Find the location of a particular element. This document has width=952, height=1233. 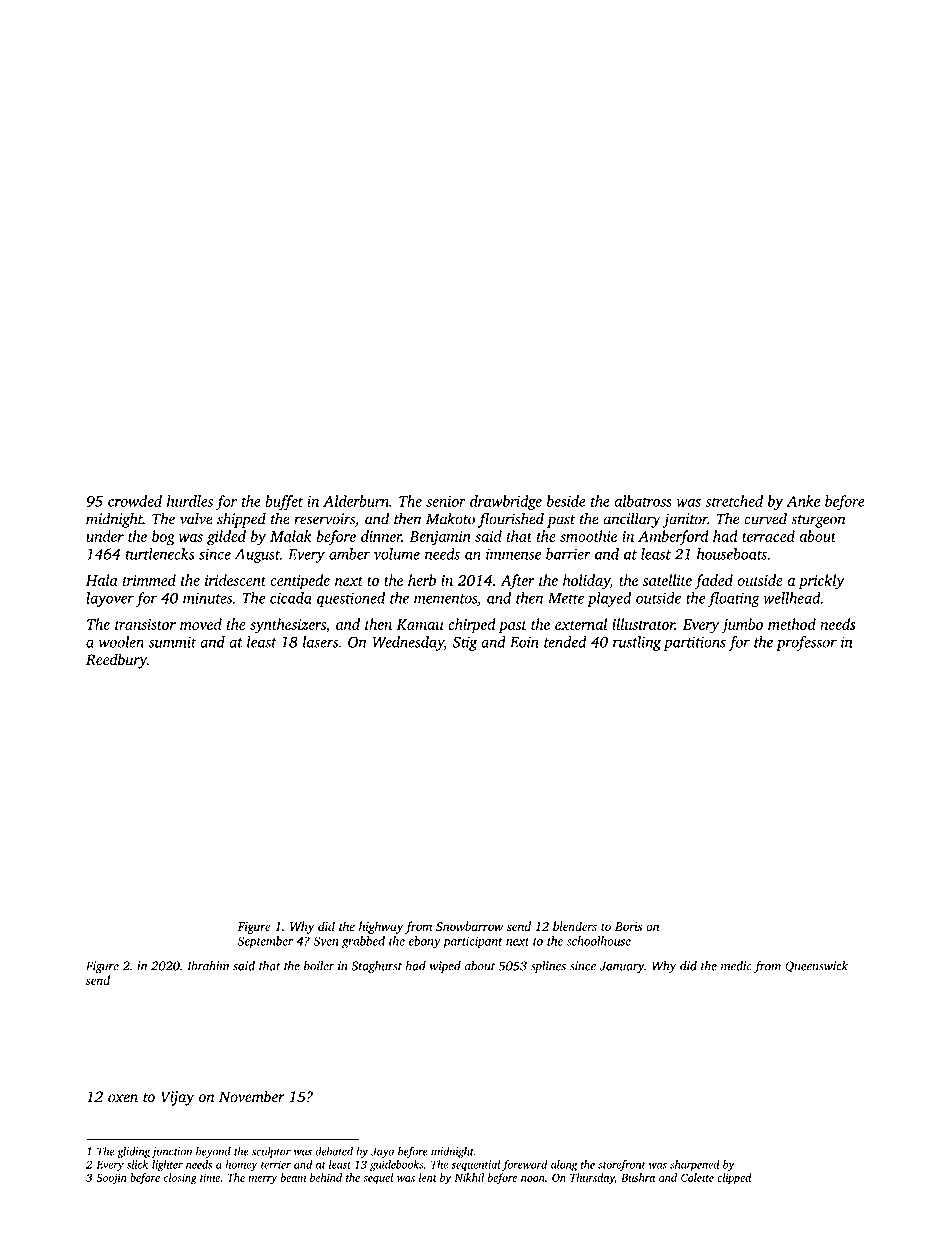

merry is located at coordinates (262, 1180).
